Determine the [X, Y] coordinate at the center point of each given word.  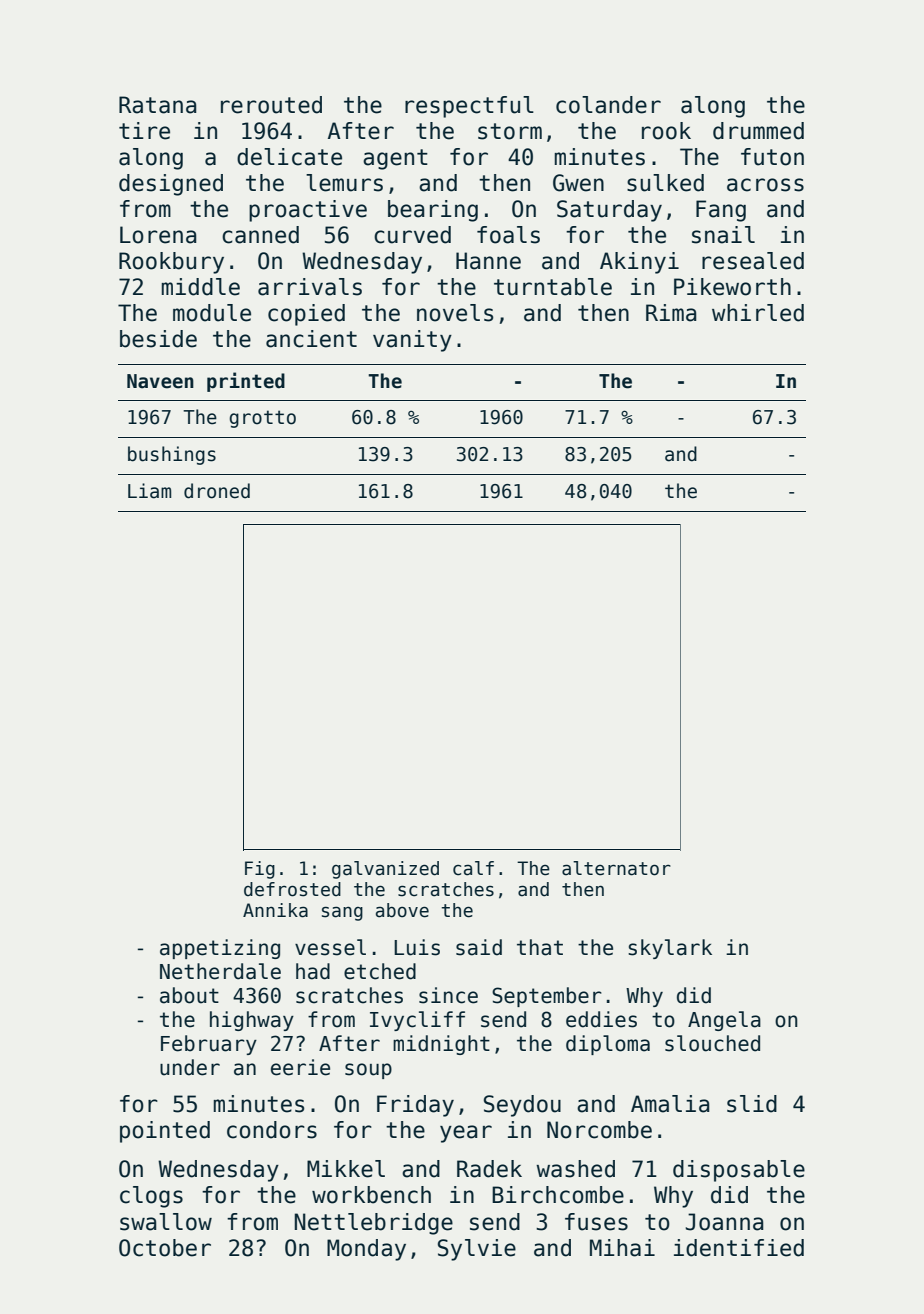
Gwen [578, 183]
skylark [670, 949]
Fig [260, 870]
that [540, 947]
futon [772, 157]
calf [473, 868]
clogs [151, 1197]
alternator [616, 868]
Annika [275, 910]
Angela [724, 1021]
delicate [289, 157]
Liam [149, 491]
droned [217, 491]
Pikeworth [732, 287]
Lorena [158, 235]
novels [455, 313]
